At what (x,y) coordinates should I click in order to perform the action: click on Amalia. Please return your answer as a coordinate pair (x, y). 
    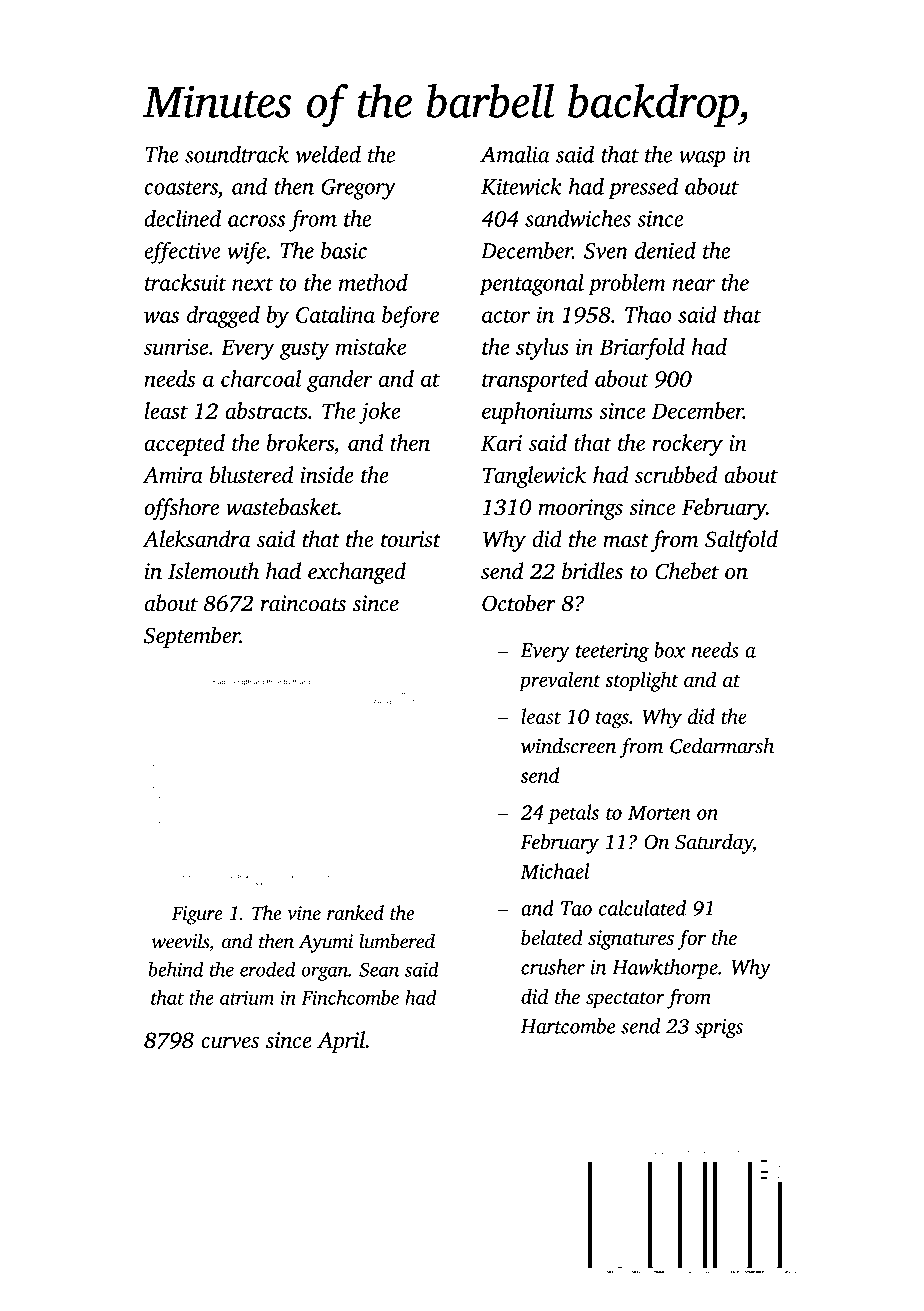
    Looking at the image, I should click on (515, 154).
